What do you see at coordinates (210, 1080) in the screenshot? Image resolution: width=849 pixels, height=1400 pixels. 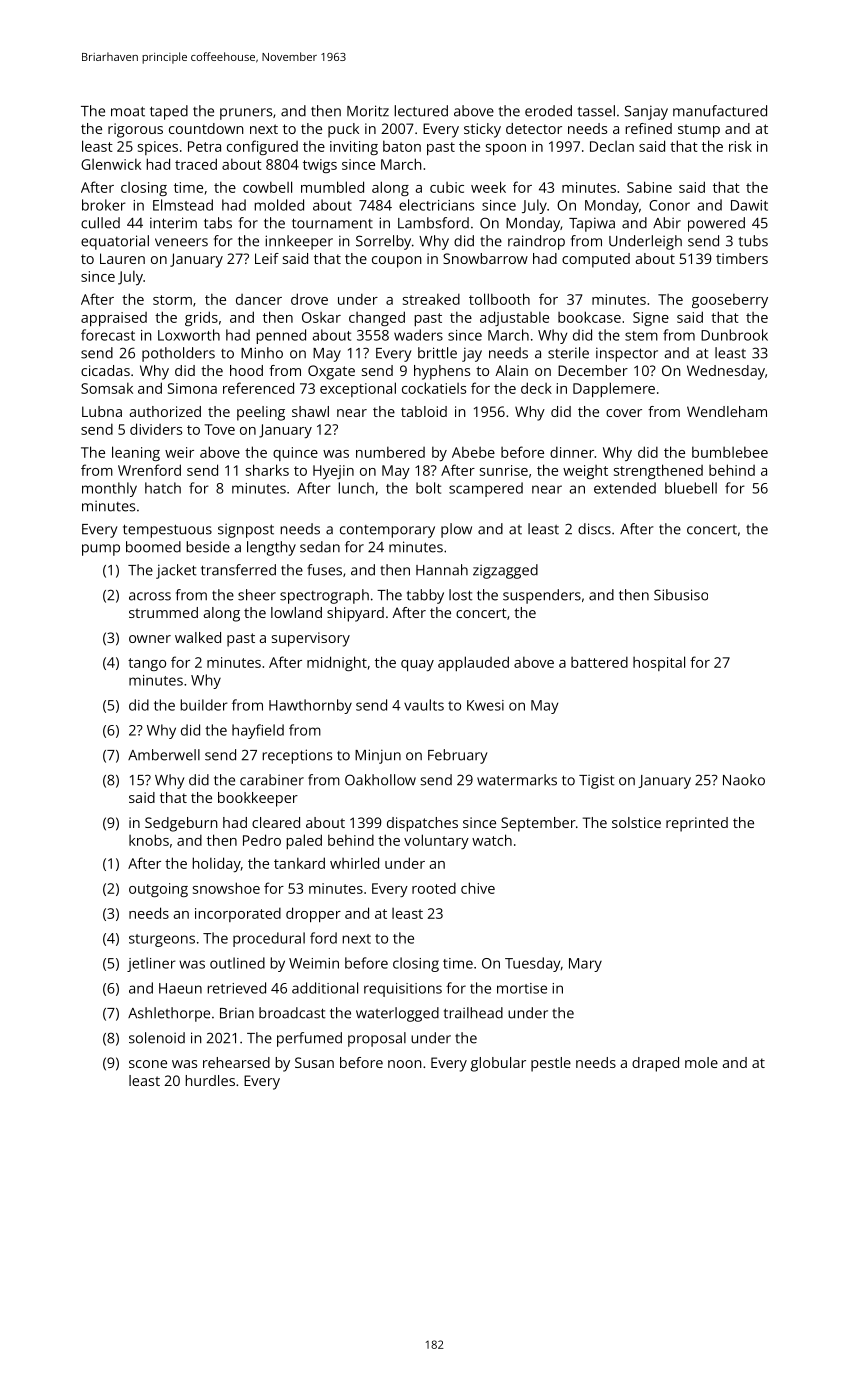 I see `hurdles` at bounding box center [210, 1080].
